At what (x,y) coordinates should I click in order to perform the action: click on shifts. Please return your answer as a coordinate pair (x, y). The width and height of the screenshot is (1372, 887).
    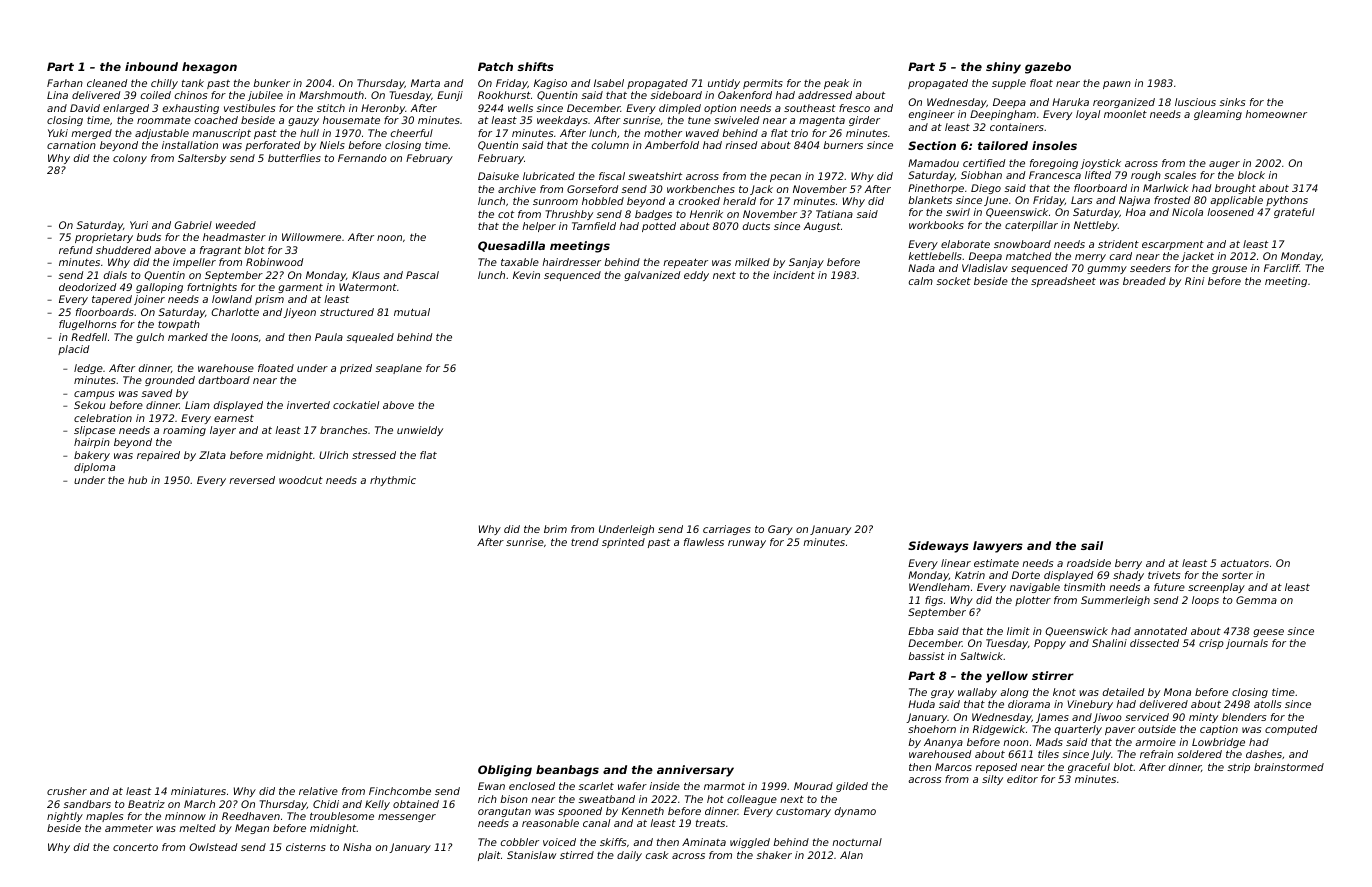
    Looking at the image, I should click on (536, 66).
